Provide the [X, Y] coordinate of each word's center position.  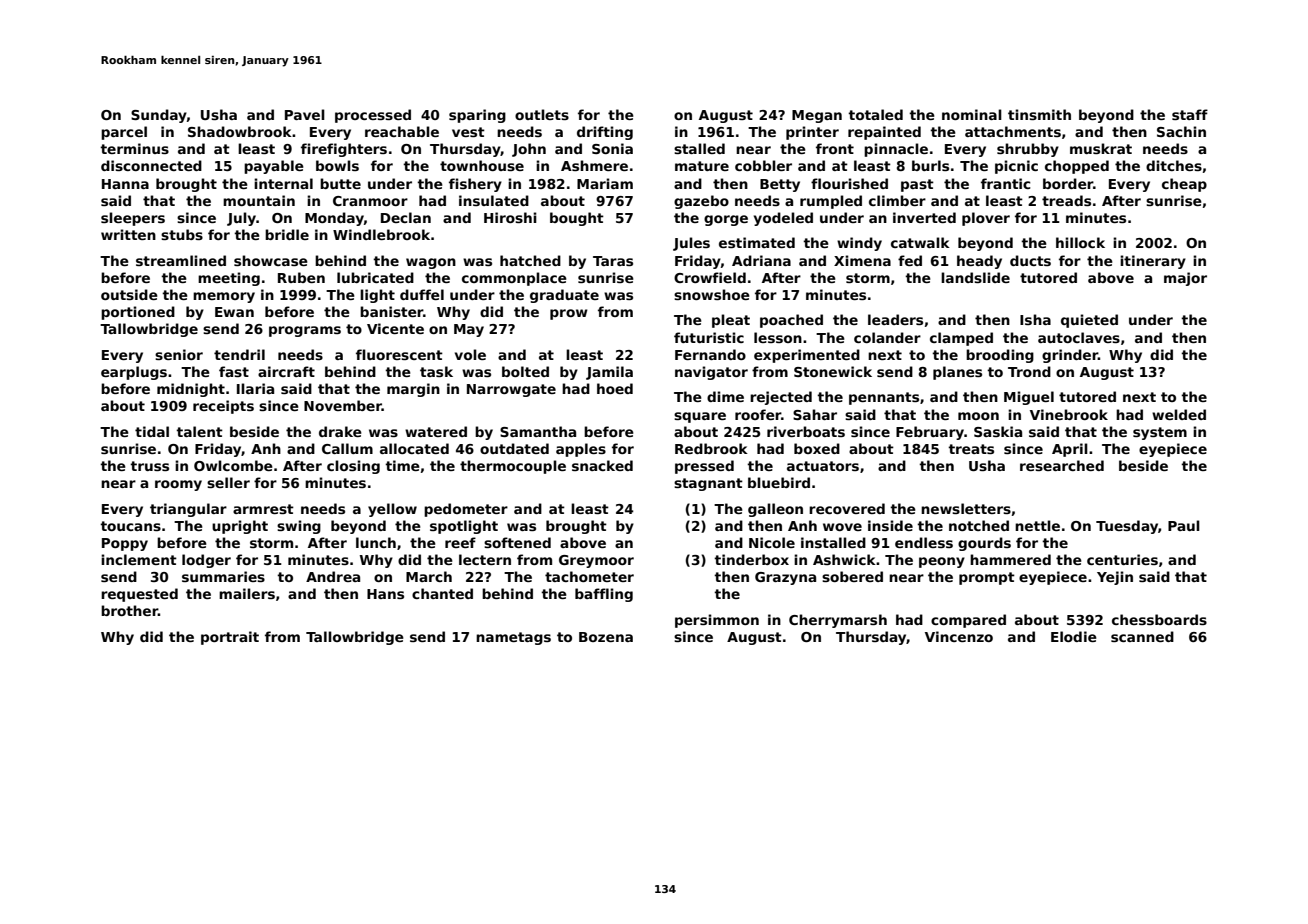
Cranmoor [370, 201]
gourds [984, 544]
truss [149, 466]
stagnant [708, 484]
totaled [875, 114]
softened [517, 542]
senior [179, 354]
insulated [494, 200]
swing [299, 527]
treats [971, 449]
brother [129, 610]
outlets [542, 114]
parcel [124, 133]
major [1185, 279]
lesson [778, 337]
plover [986, 219]
